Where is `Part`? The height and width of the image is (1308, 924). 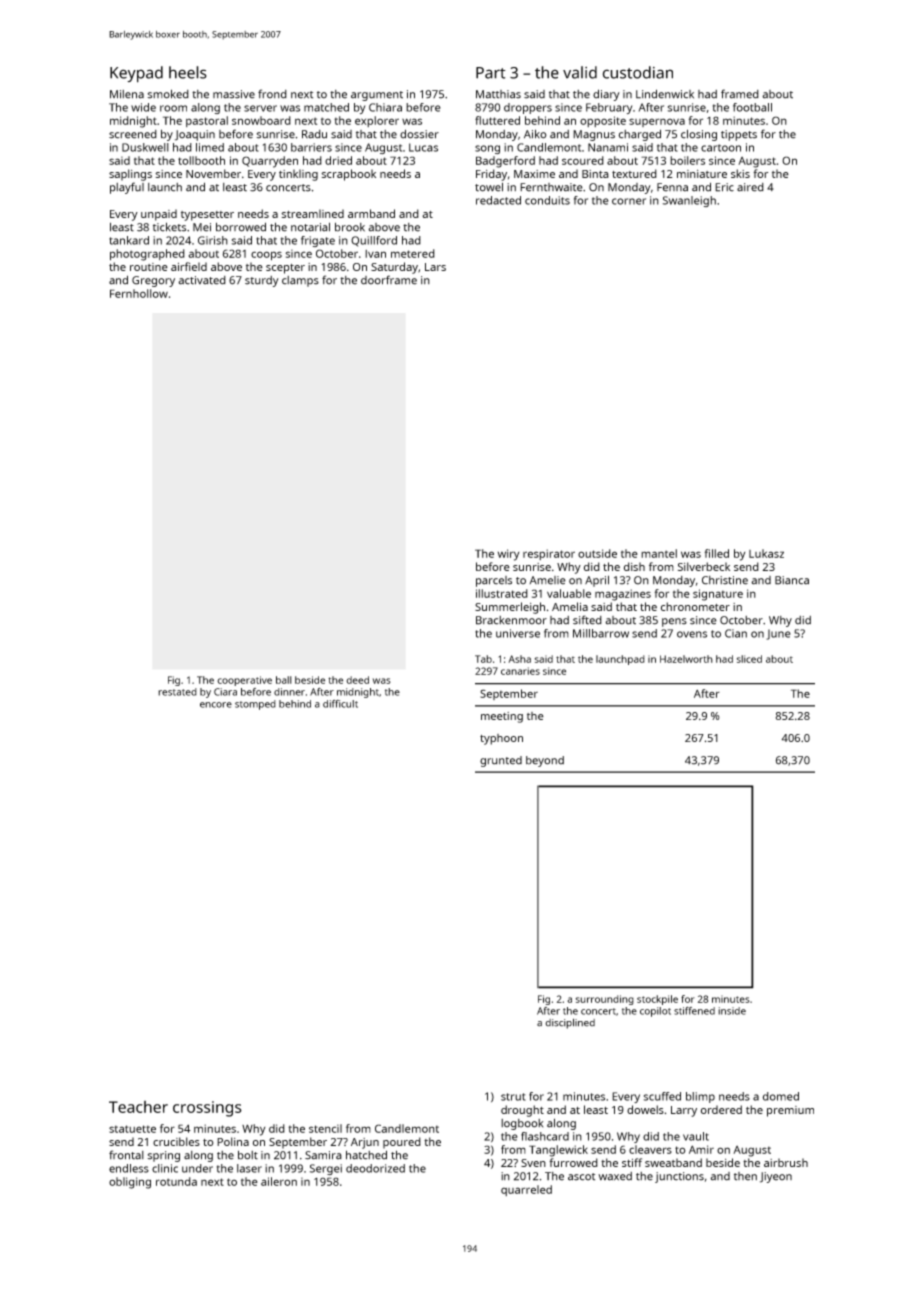
Part is located at coordinates (491, 73).
